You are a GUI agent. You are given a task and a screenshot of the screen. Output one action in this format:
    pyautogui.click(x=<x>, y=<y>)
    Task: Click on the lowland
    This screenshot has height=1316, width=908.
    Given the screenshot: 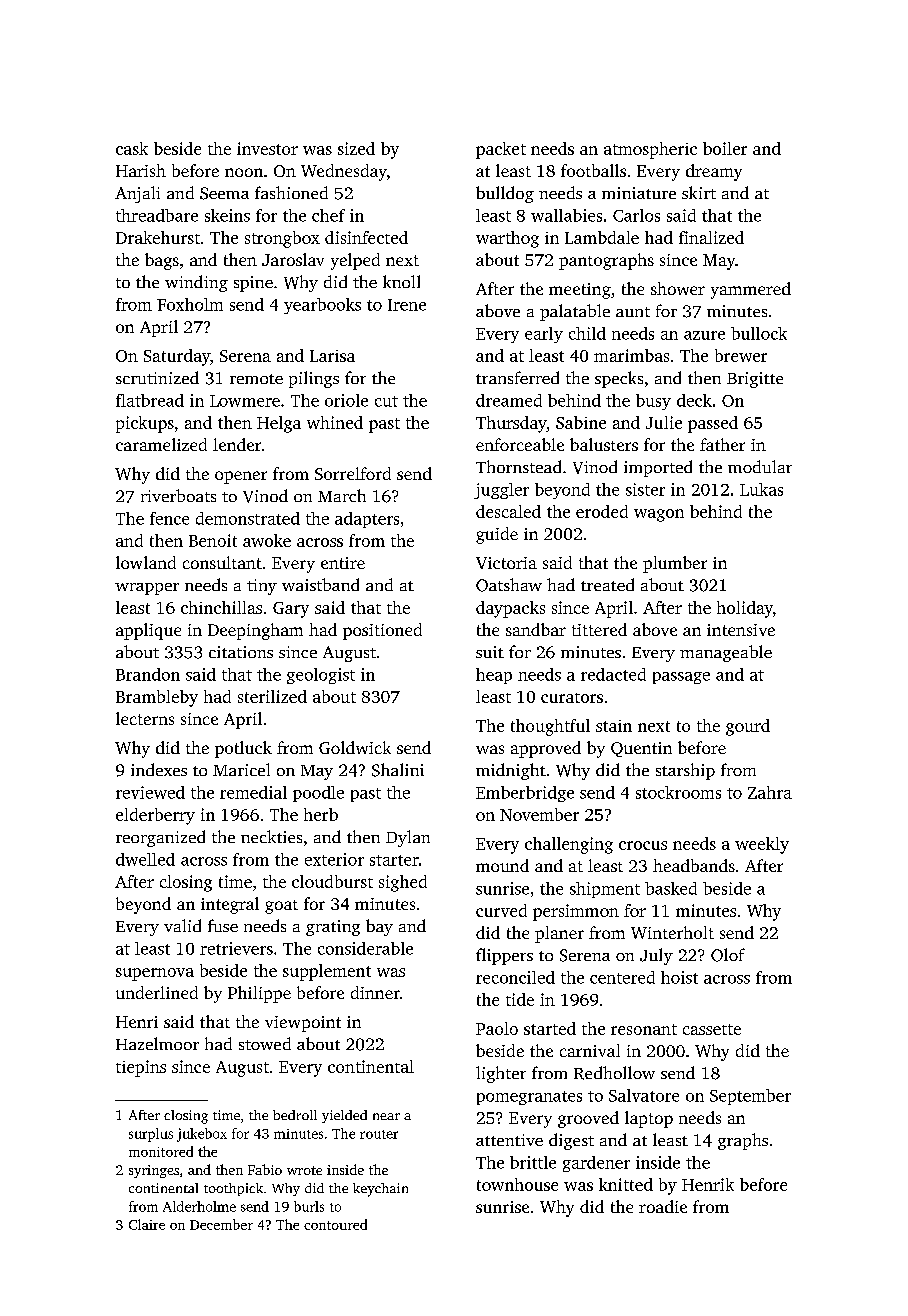 What is the action you would take?
    pyautogui.click(x=146, y=562)
